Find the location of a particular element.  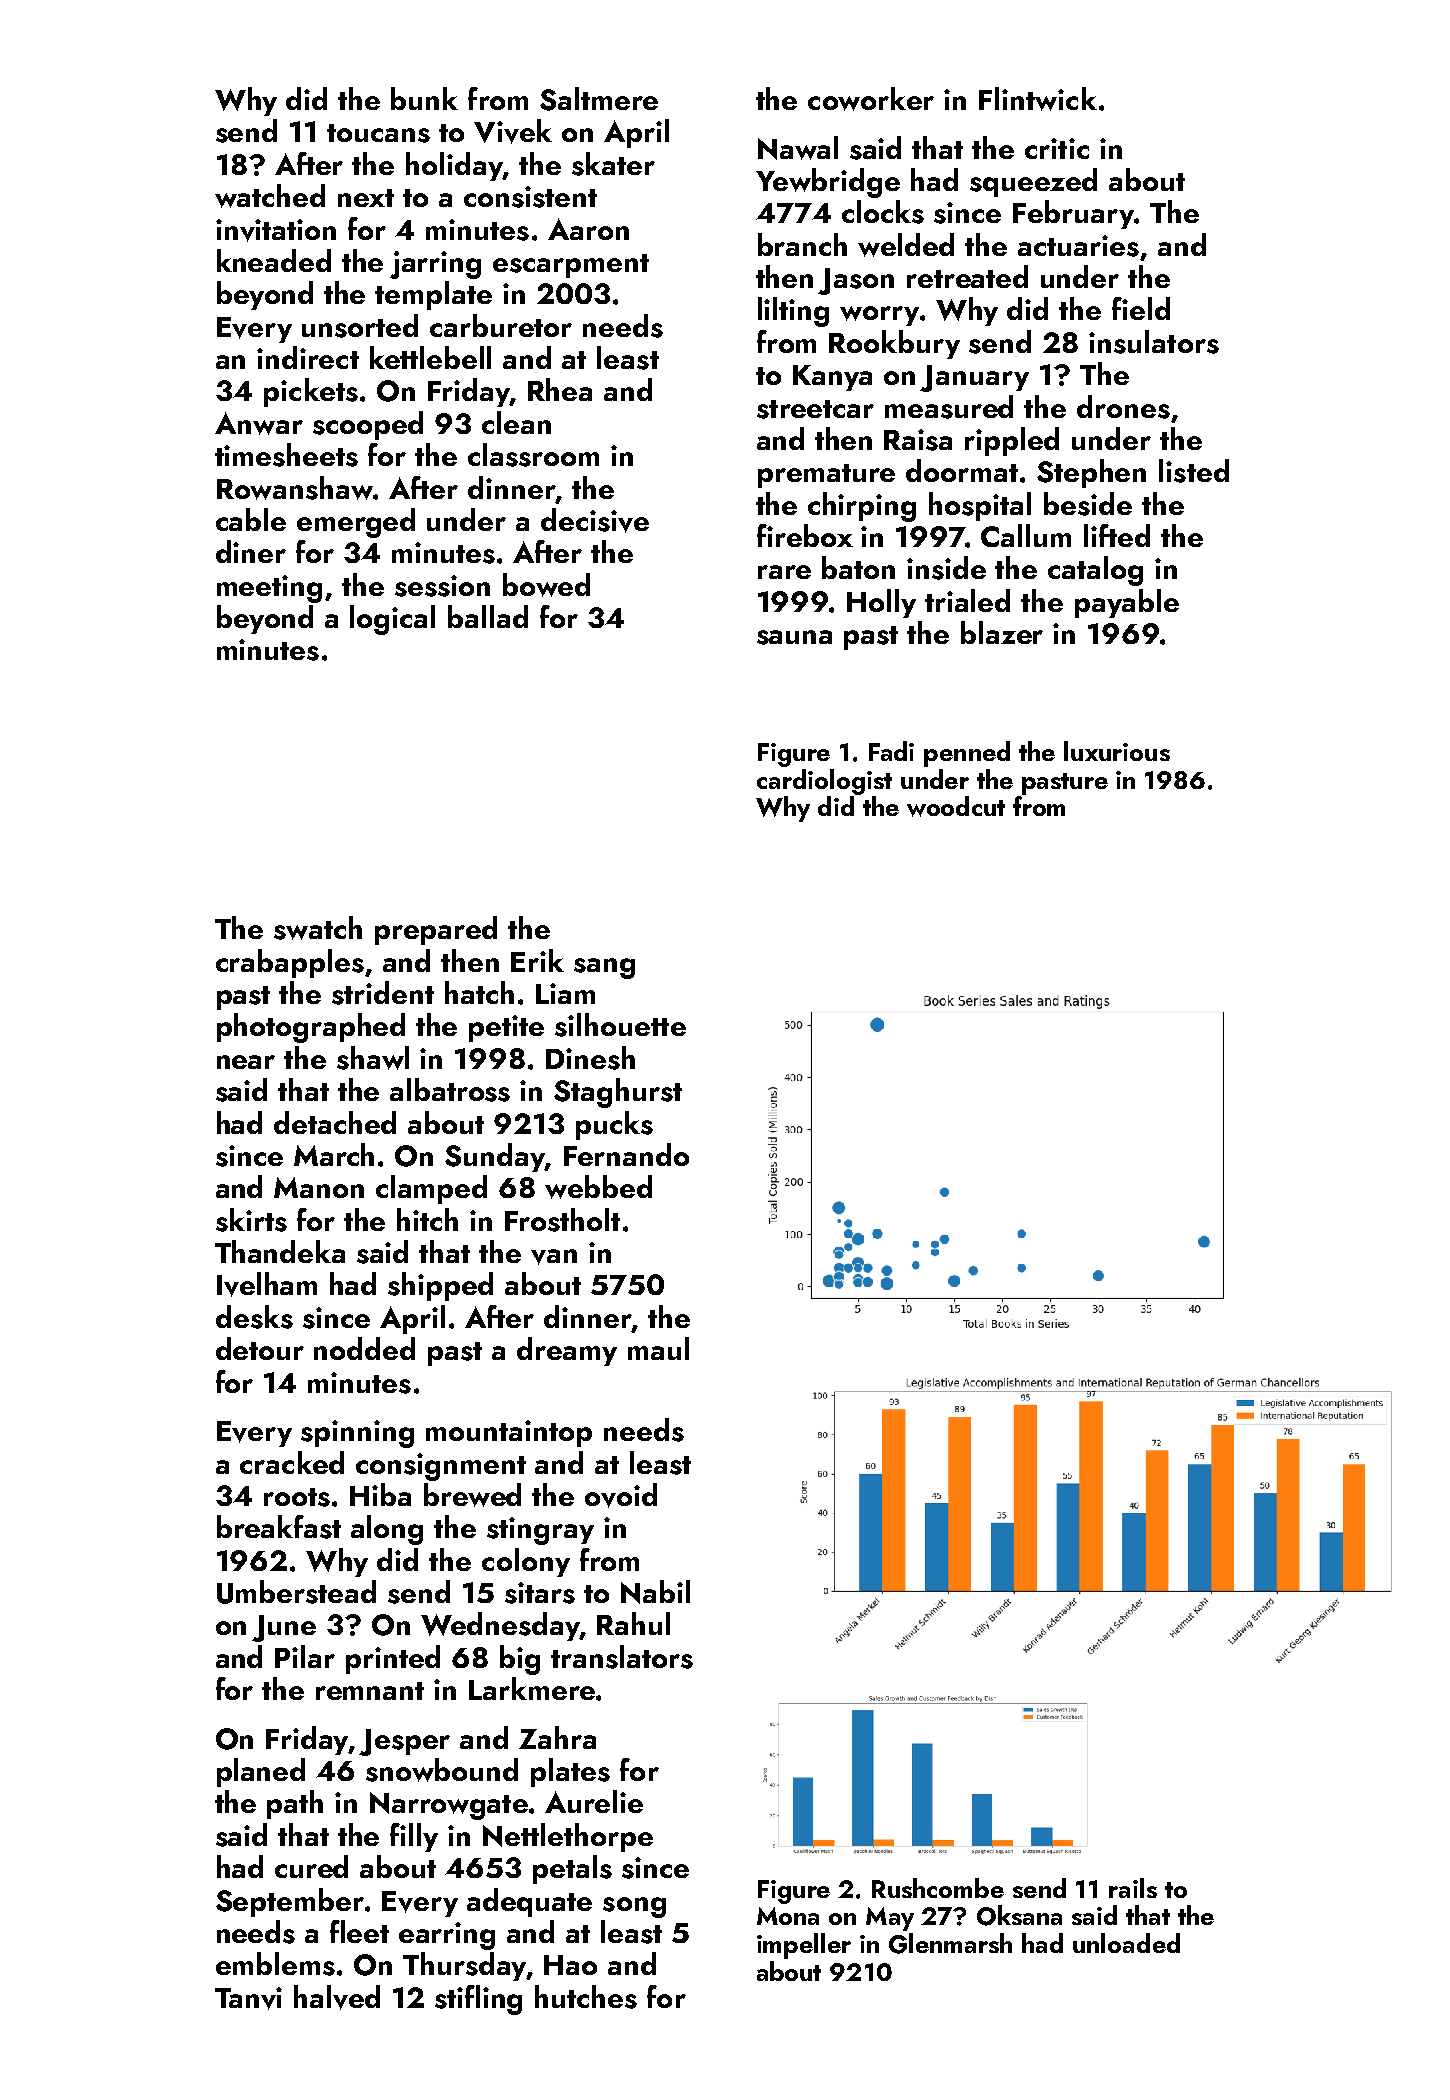

Fernando is located at coordinates (626, 1154).
